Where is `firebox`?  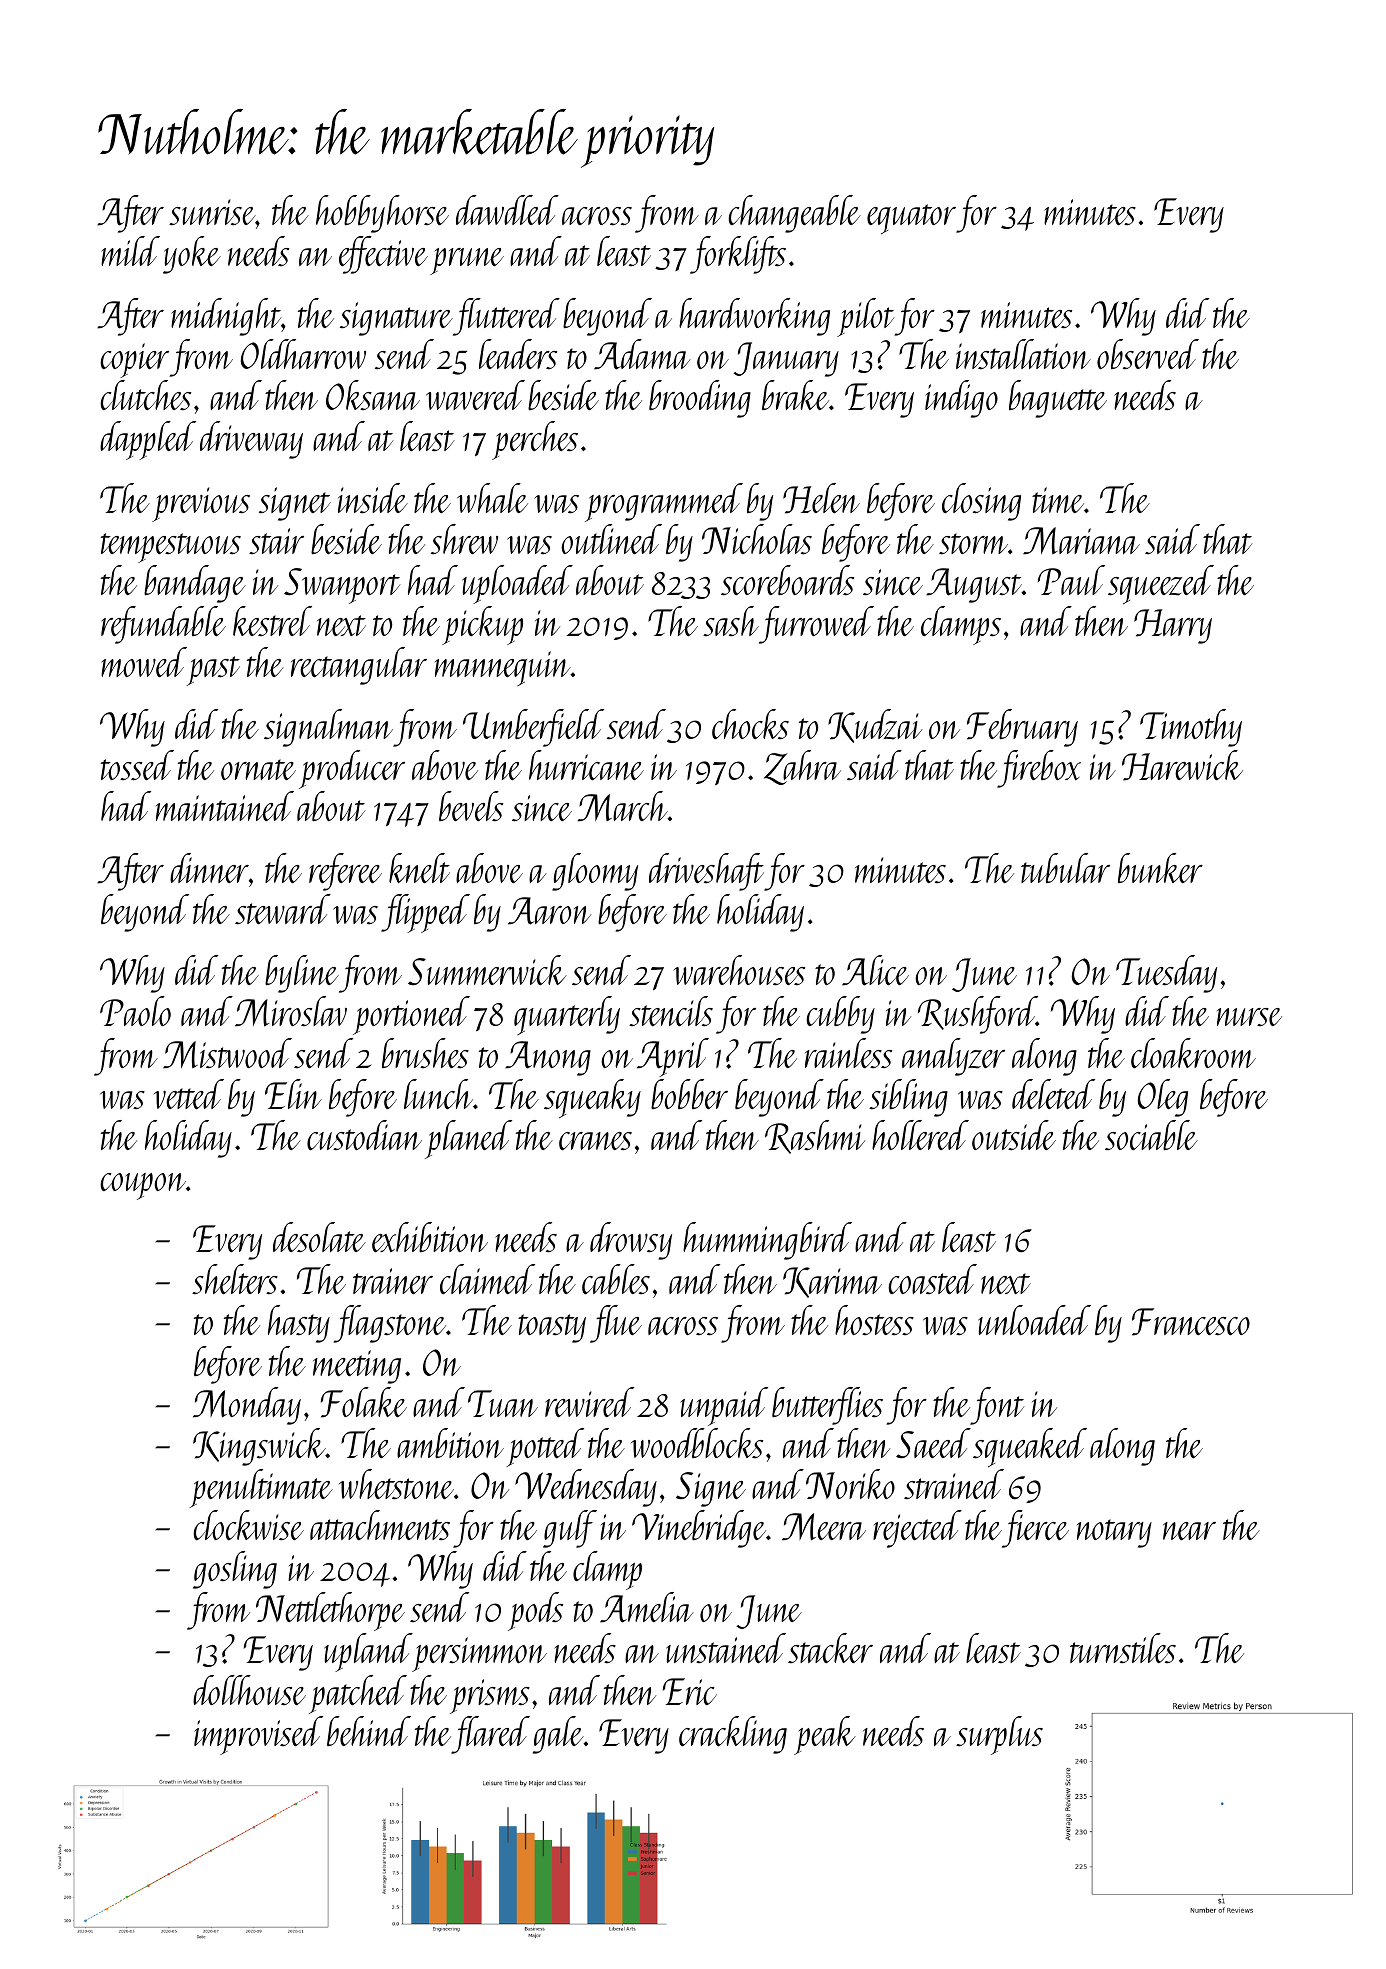
firebox is located at coordinates (1039, 769).
